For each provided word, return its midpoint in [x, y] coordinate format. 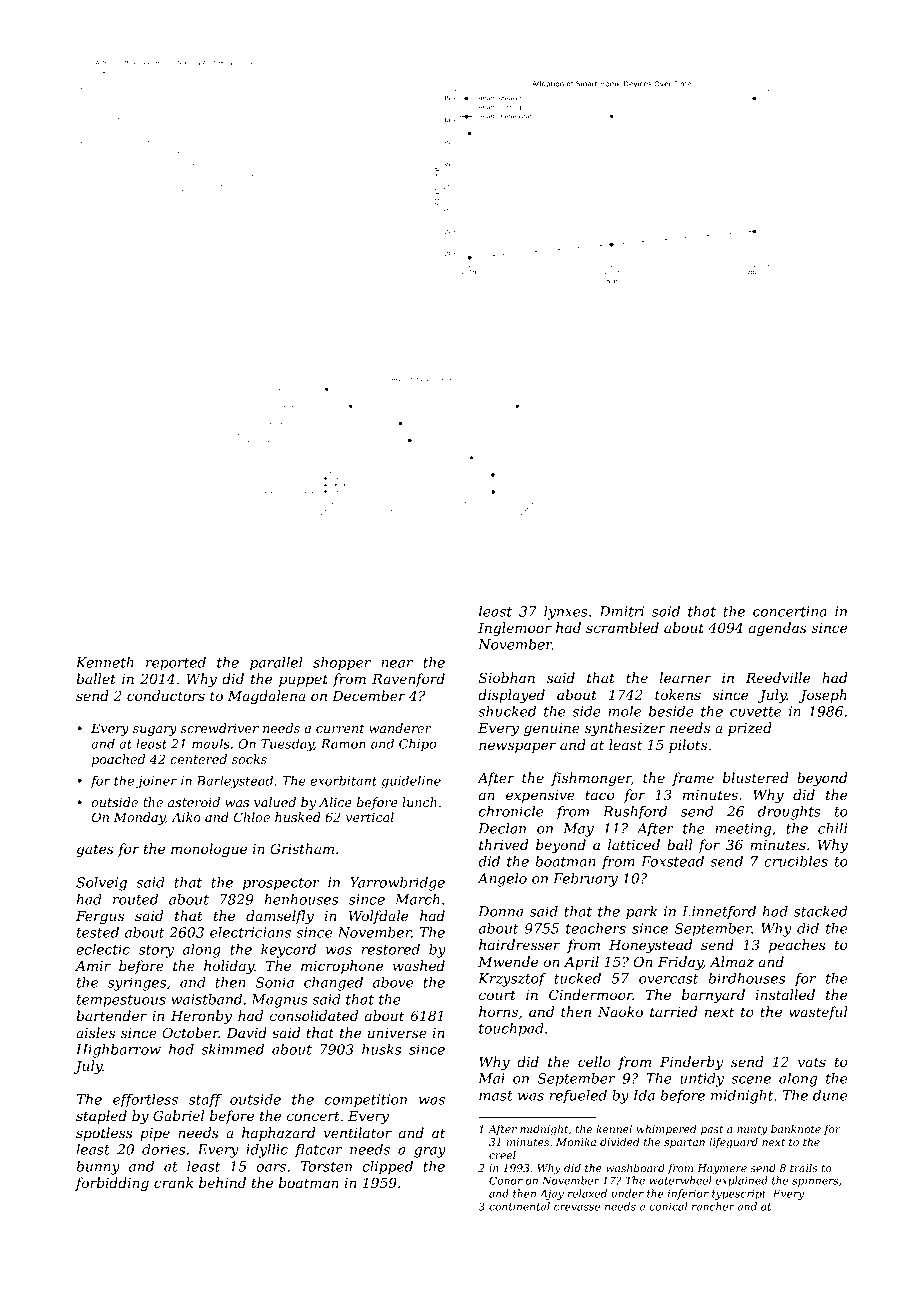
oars [271, 1168]
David [246, 1032]
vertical [370, 817]
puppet [303, 680]
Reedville [778, 677]
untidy [702, 1080]
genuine [552, 729]
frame [693, 779]
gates [95, 850]
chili [832, 828]
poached [118, 760]
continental [519, 1206]
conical [668, 1206]
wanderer [400, 728]
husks [381, 1049]
